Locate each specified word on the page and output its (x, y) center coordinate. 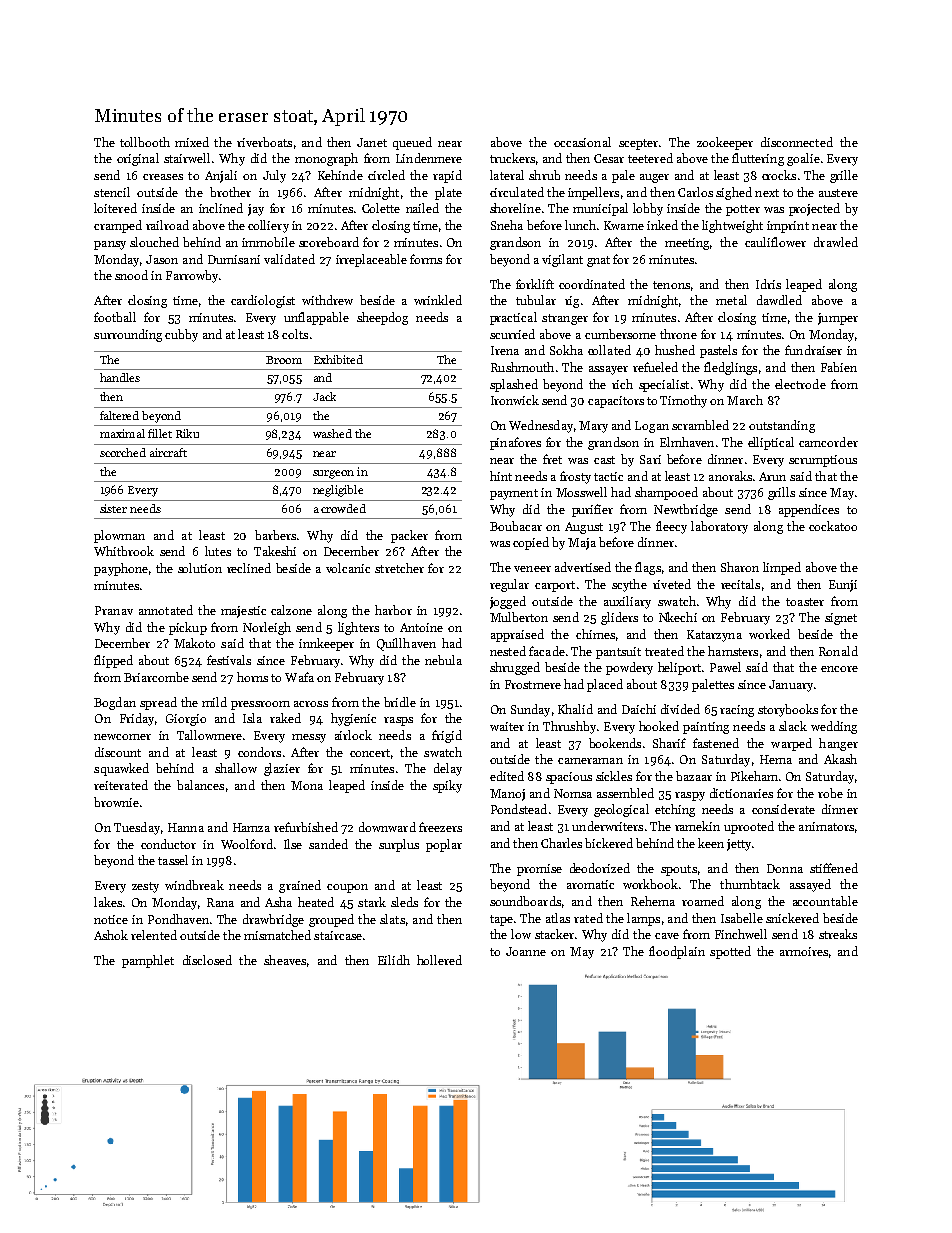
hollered (439, 960)
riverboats (264, 142)
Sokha (566, 350)
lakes (108, 902)
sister (113, 508)
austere (838, 193)
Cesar (609, 158)
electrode (800, 384)
